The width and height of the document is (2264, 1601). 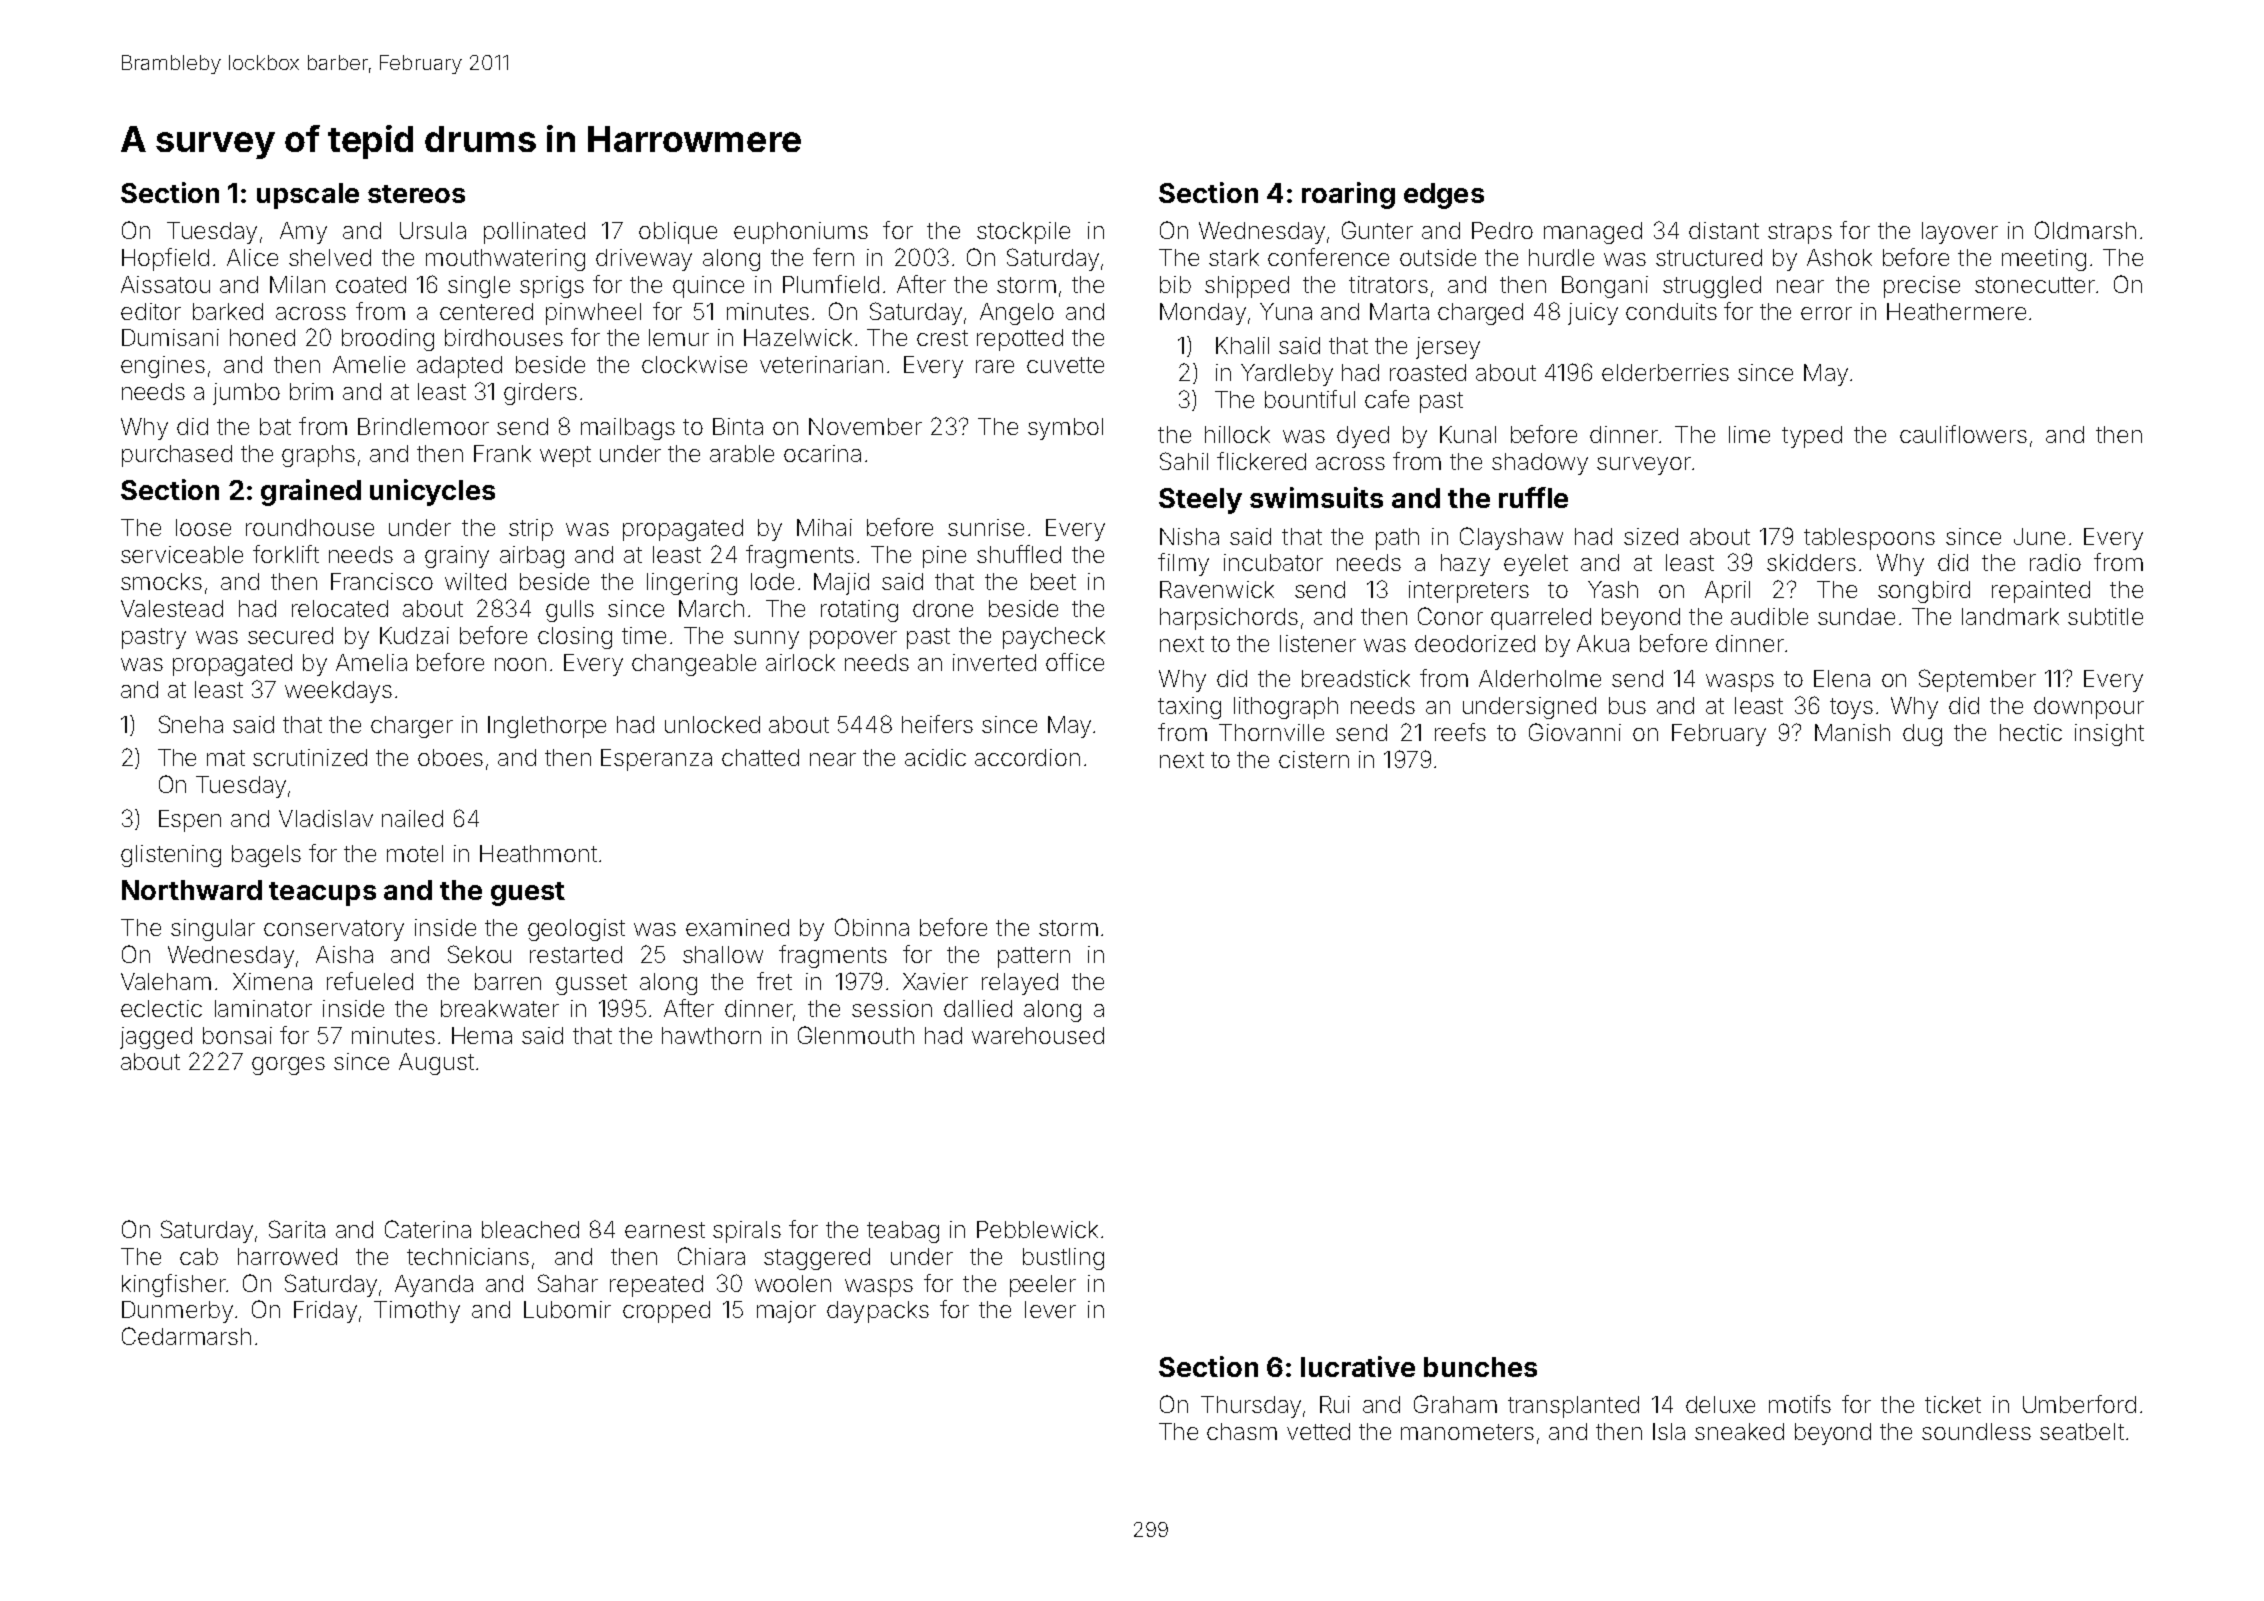 I want to click on Alderholme, so click(x=1540, y=678).
